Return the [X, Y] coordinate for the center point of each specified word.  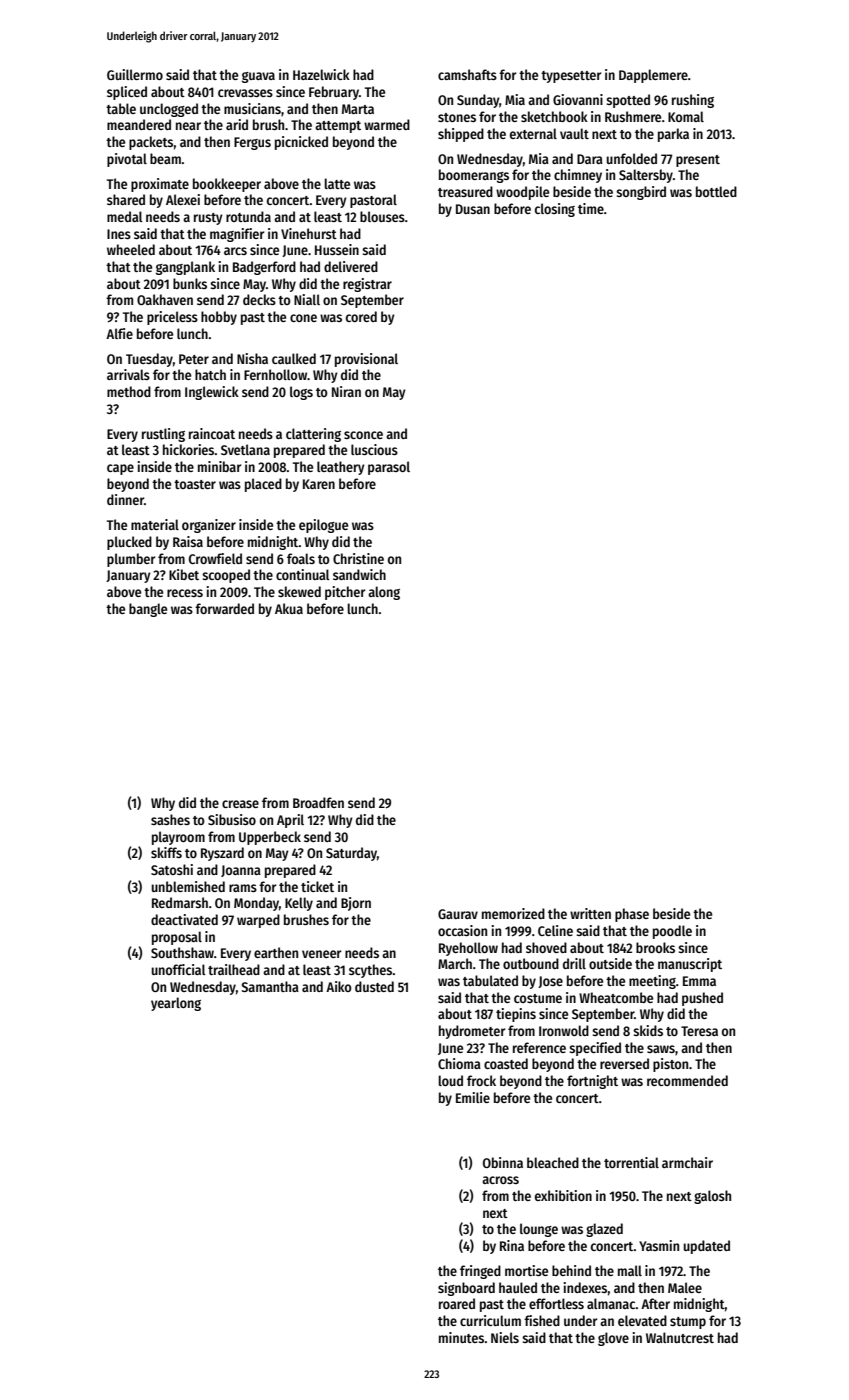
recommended [687, 1080]
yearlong [176, 1004]
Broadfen [318, 802]
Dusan [473, 209]
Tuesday [149, 360]
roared [457, 1303]
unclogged [169, 110]
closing [555, 210]
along [384, 593]
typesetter [571, 77]
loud [450, 1080]
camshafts [467, 74]
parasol [389, 468]
